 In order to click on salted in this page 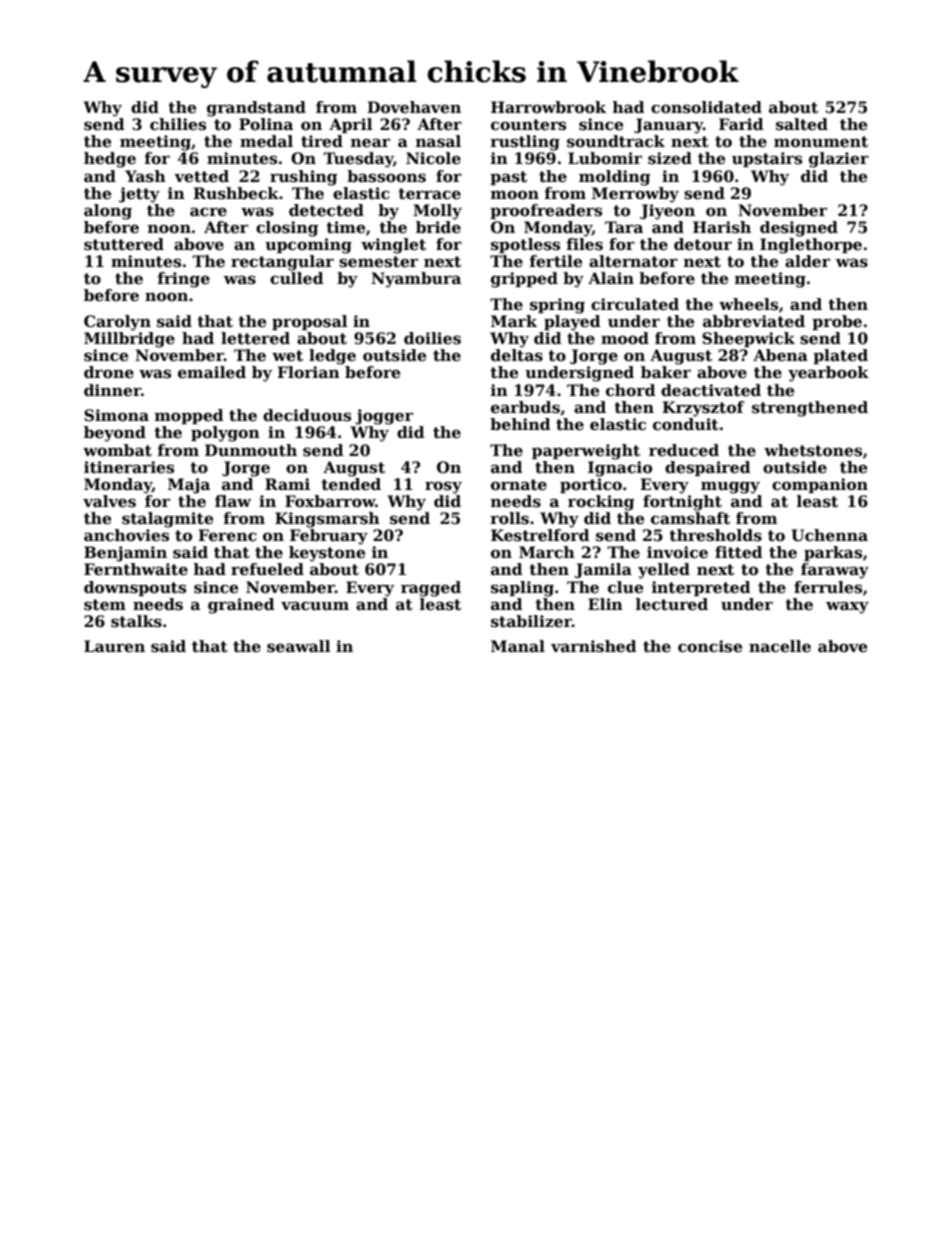, I will do `click(802, 124)`.
